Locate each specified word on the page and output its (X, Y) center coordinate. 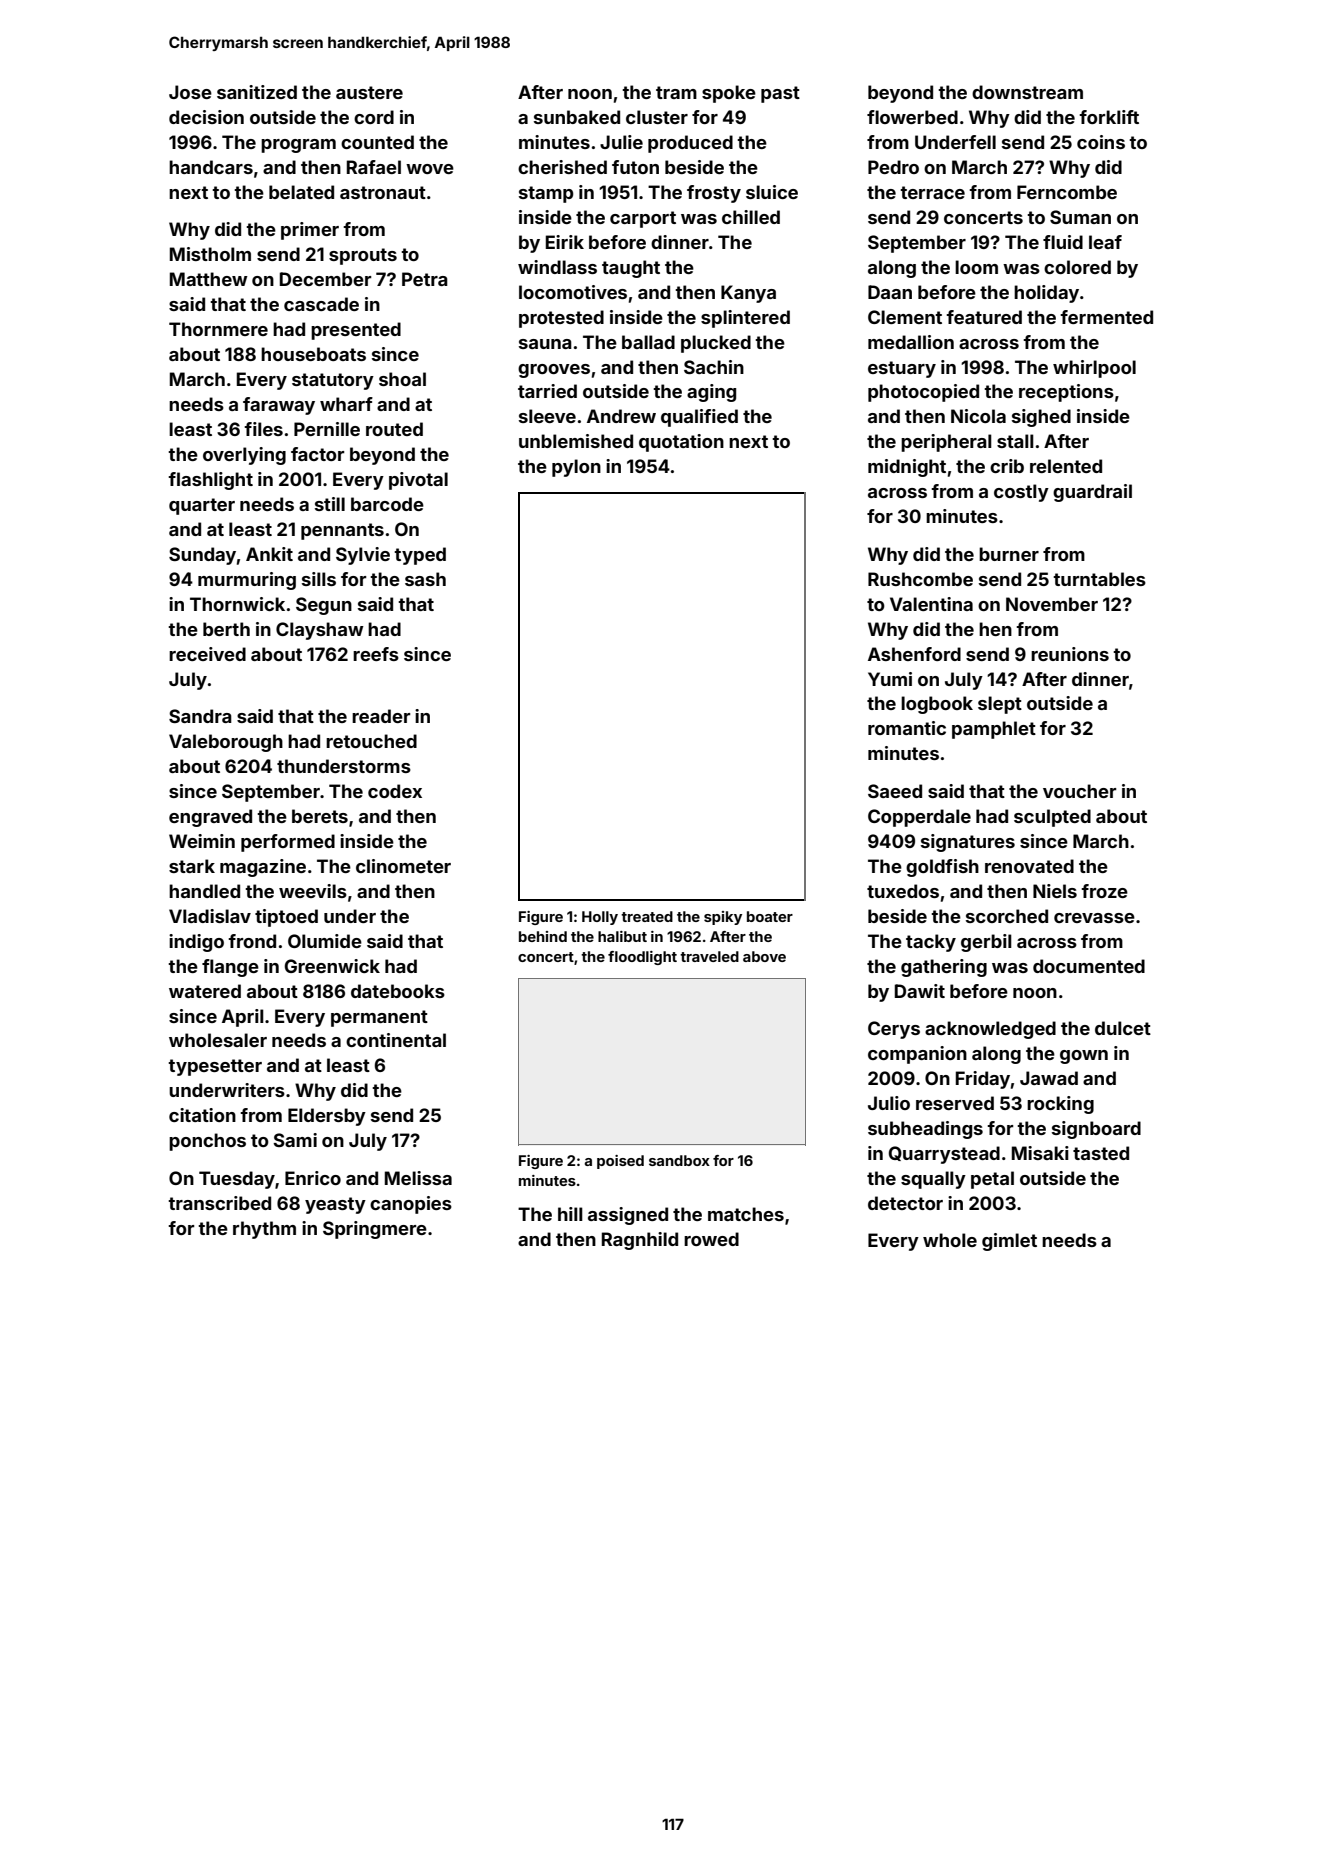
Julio (889, 1103)
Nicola (978, 416)
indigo (196, 943)
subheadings (925, 1130)
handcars (211, 167)
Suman (1080, 217)
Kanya (748, 294)
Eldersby (327, 1117)
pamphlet (994, 730)
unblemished (576, 441)
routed (394, 429)
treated (647, 916)
